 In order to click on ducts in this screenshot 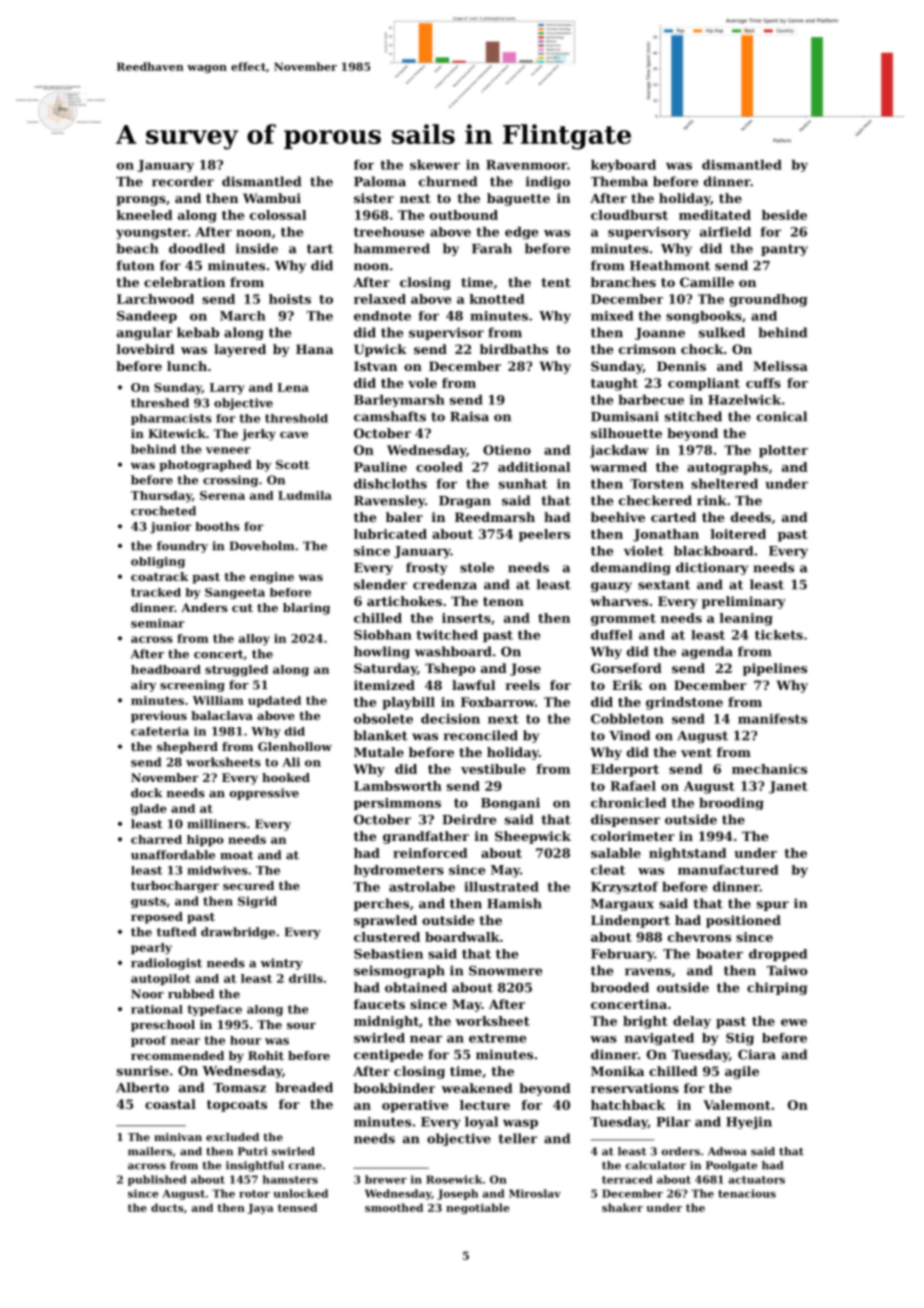, I will do `click(167, 1207)`.
